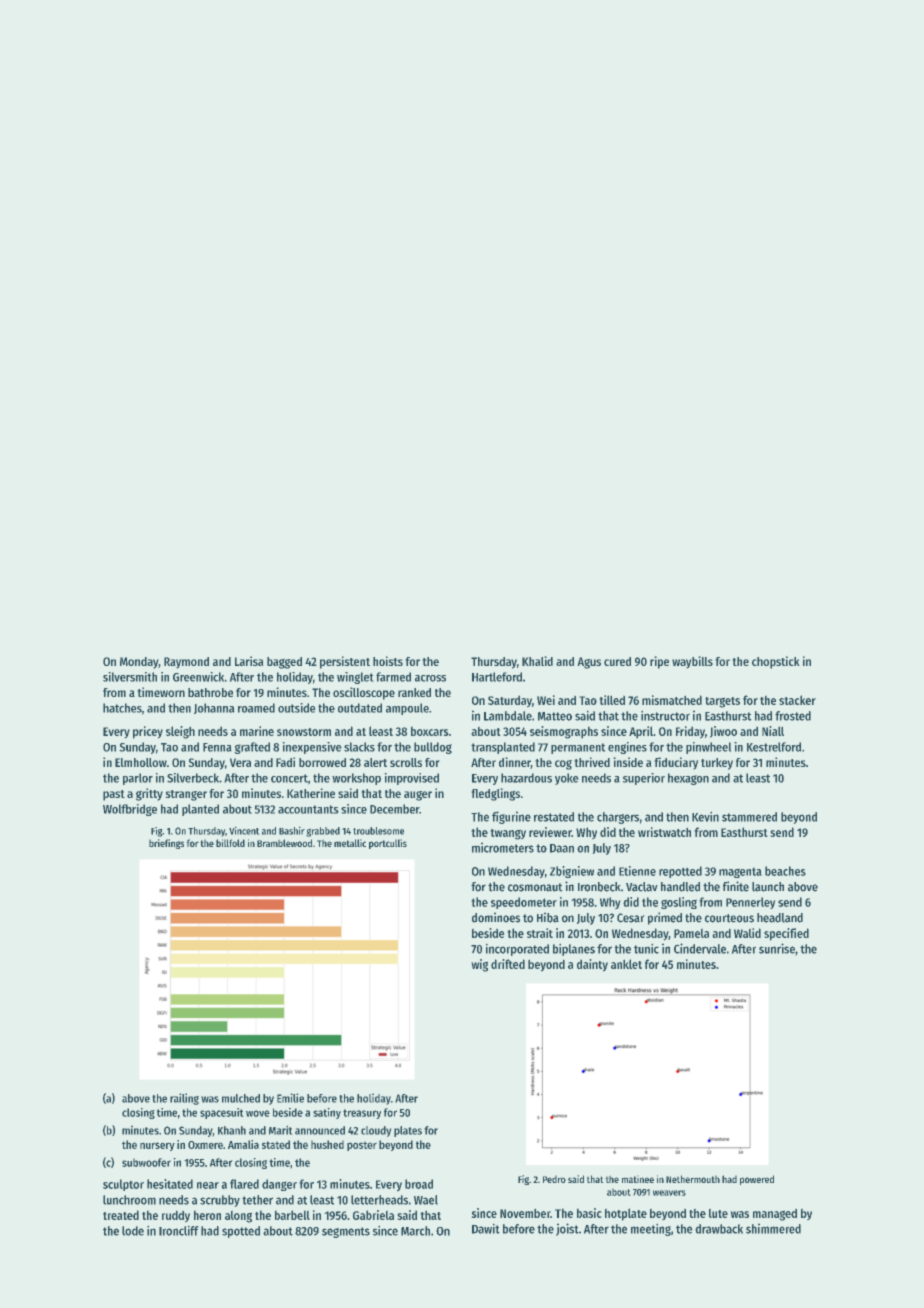 This screenshot has height=1308, width=924. What do you see at coordinates (496, 918) in the screenshot?
I see `dominoes` at bounding box center [496, 918].
